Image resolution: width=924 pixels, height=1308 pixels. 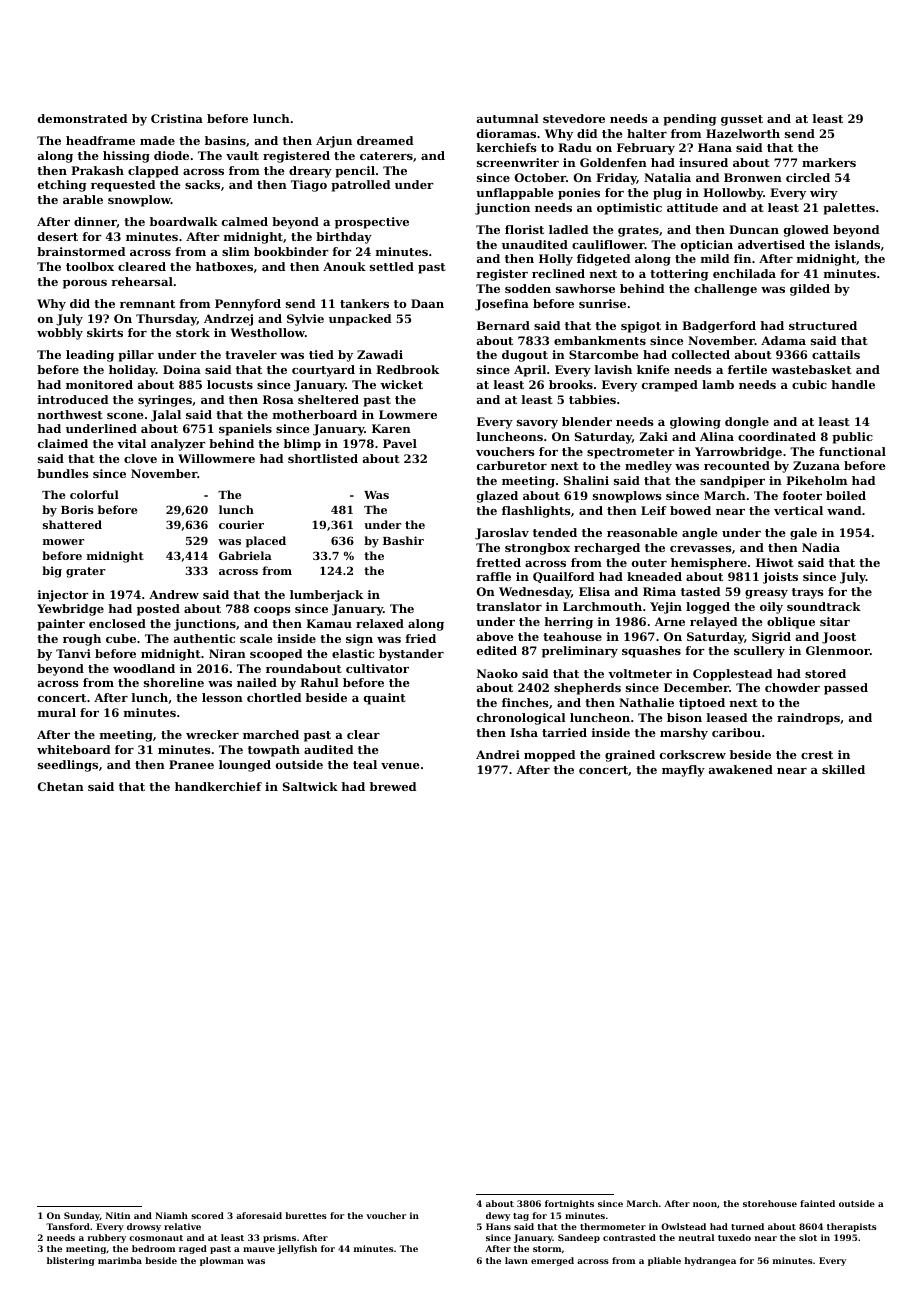 I want to click on tended, so click(x=555, y=532).
